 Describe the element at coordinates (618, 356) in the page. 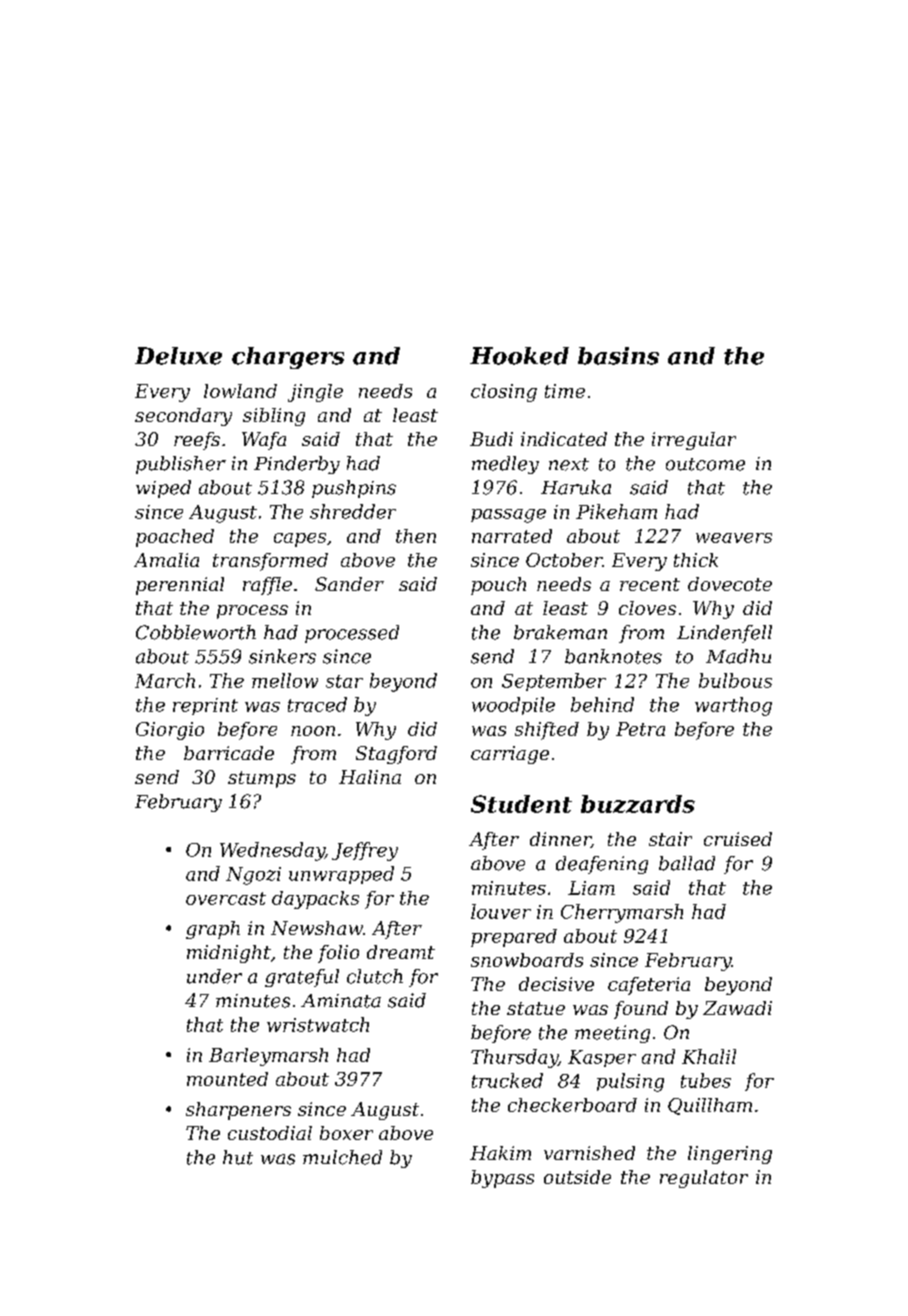

I see `basins` at that location.
